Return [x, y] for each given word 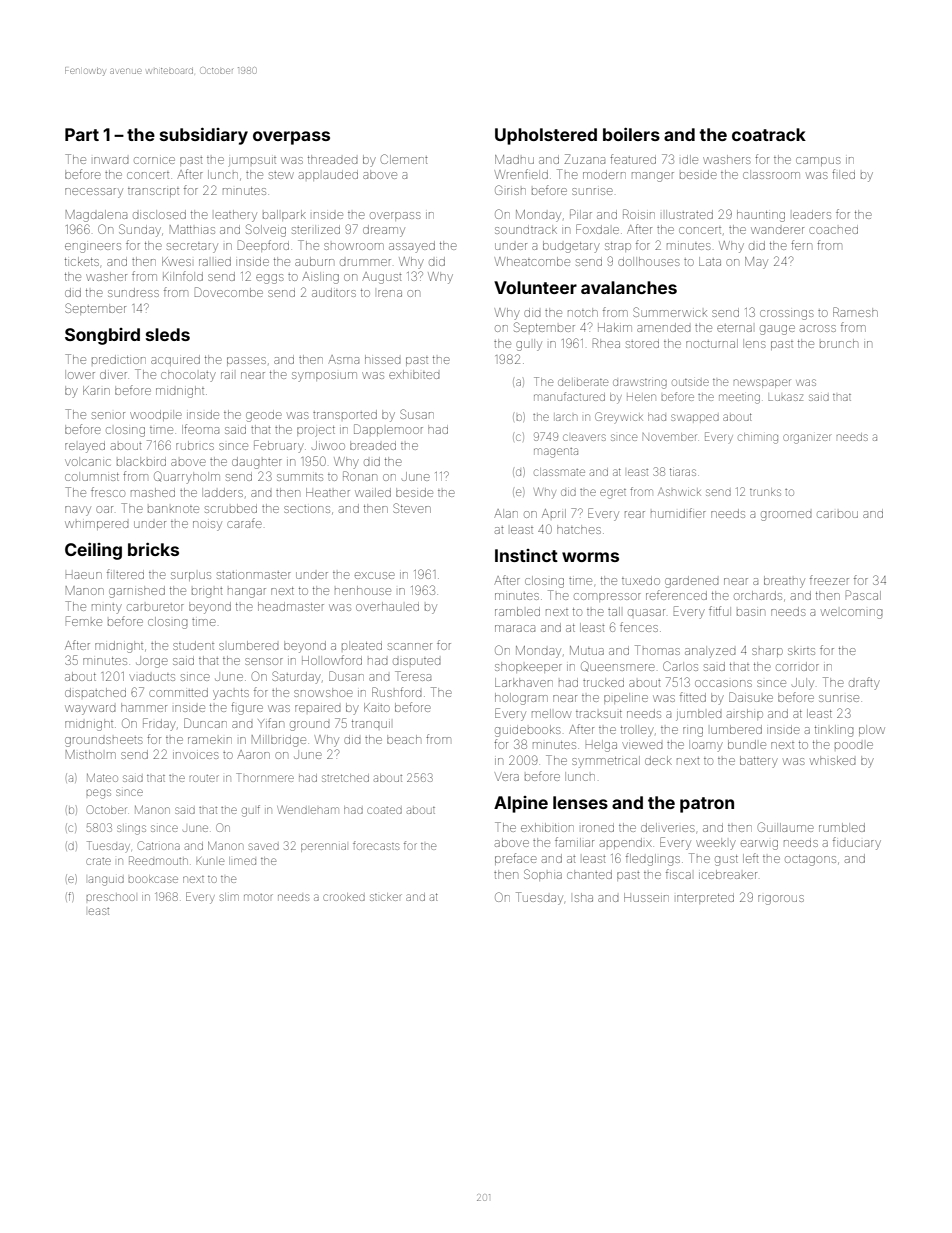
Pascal [863, 595]
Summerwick [670, 312]
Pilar [581, 214]
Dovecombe [229, 292]
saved [264, 846]
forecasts [376, 845]
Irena [390, 293]
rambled [517, 611]
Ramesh [855, 312]
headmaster [291, 606]
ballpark [284, 215]
